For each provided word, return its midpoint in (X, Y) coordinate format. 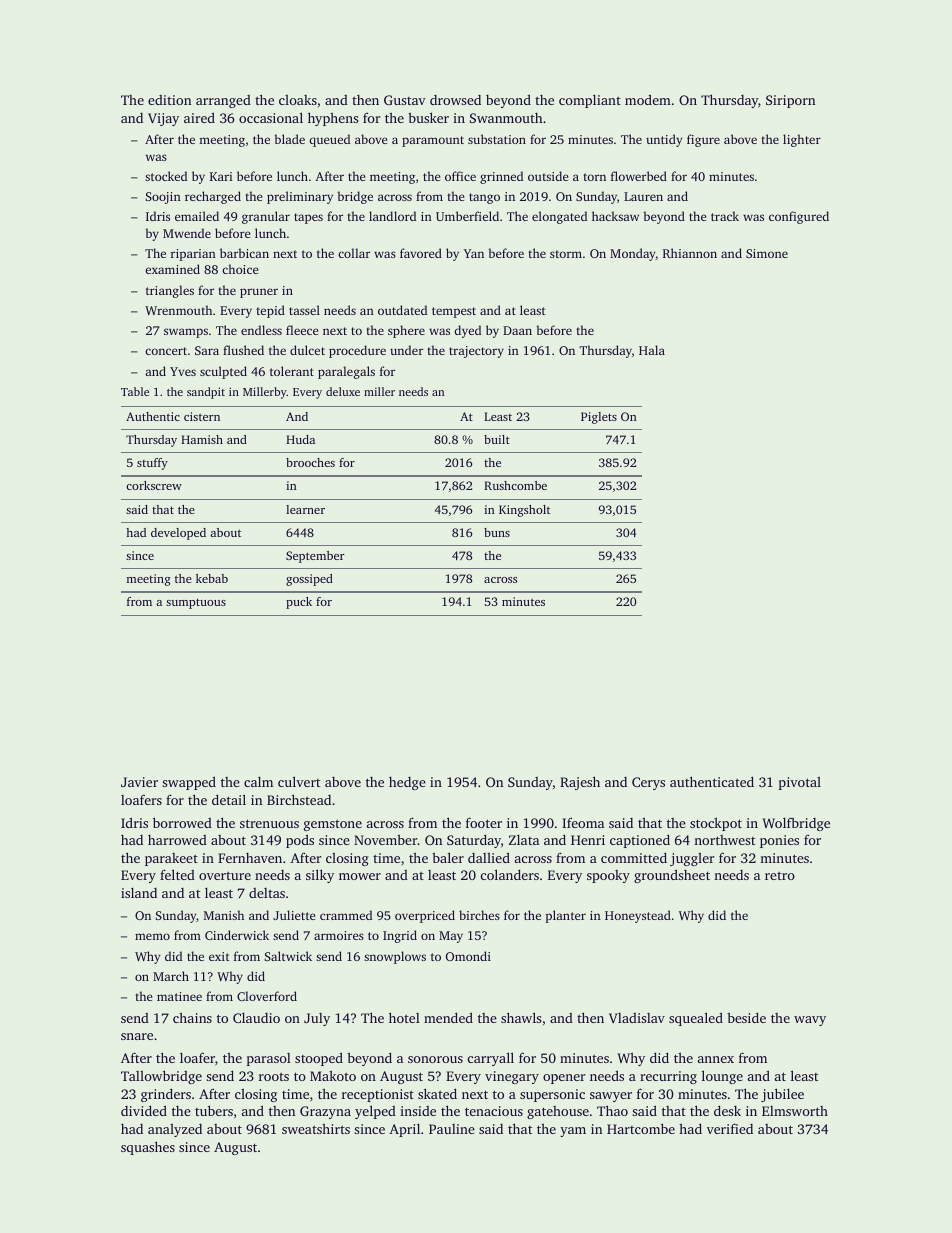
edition (169, 100)
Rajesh (580, 783)
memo (152, 936)
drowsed (455, 100)
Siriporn (790, 101)
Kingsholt (524, 511)
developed (178, 534)
